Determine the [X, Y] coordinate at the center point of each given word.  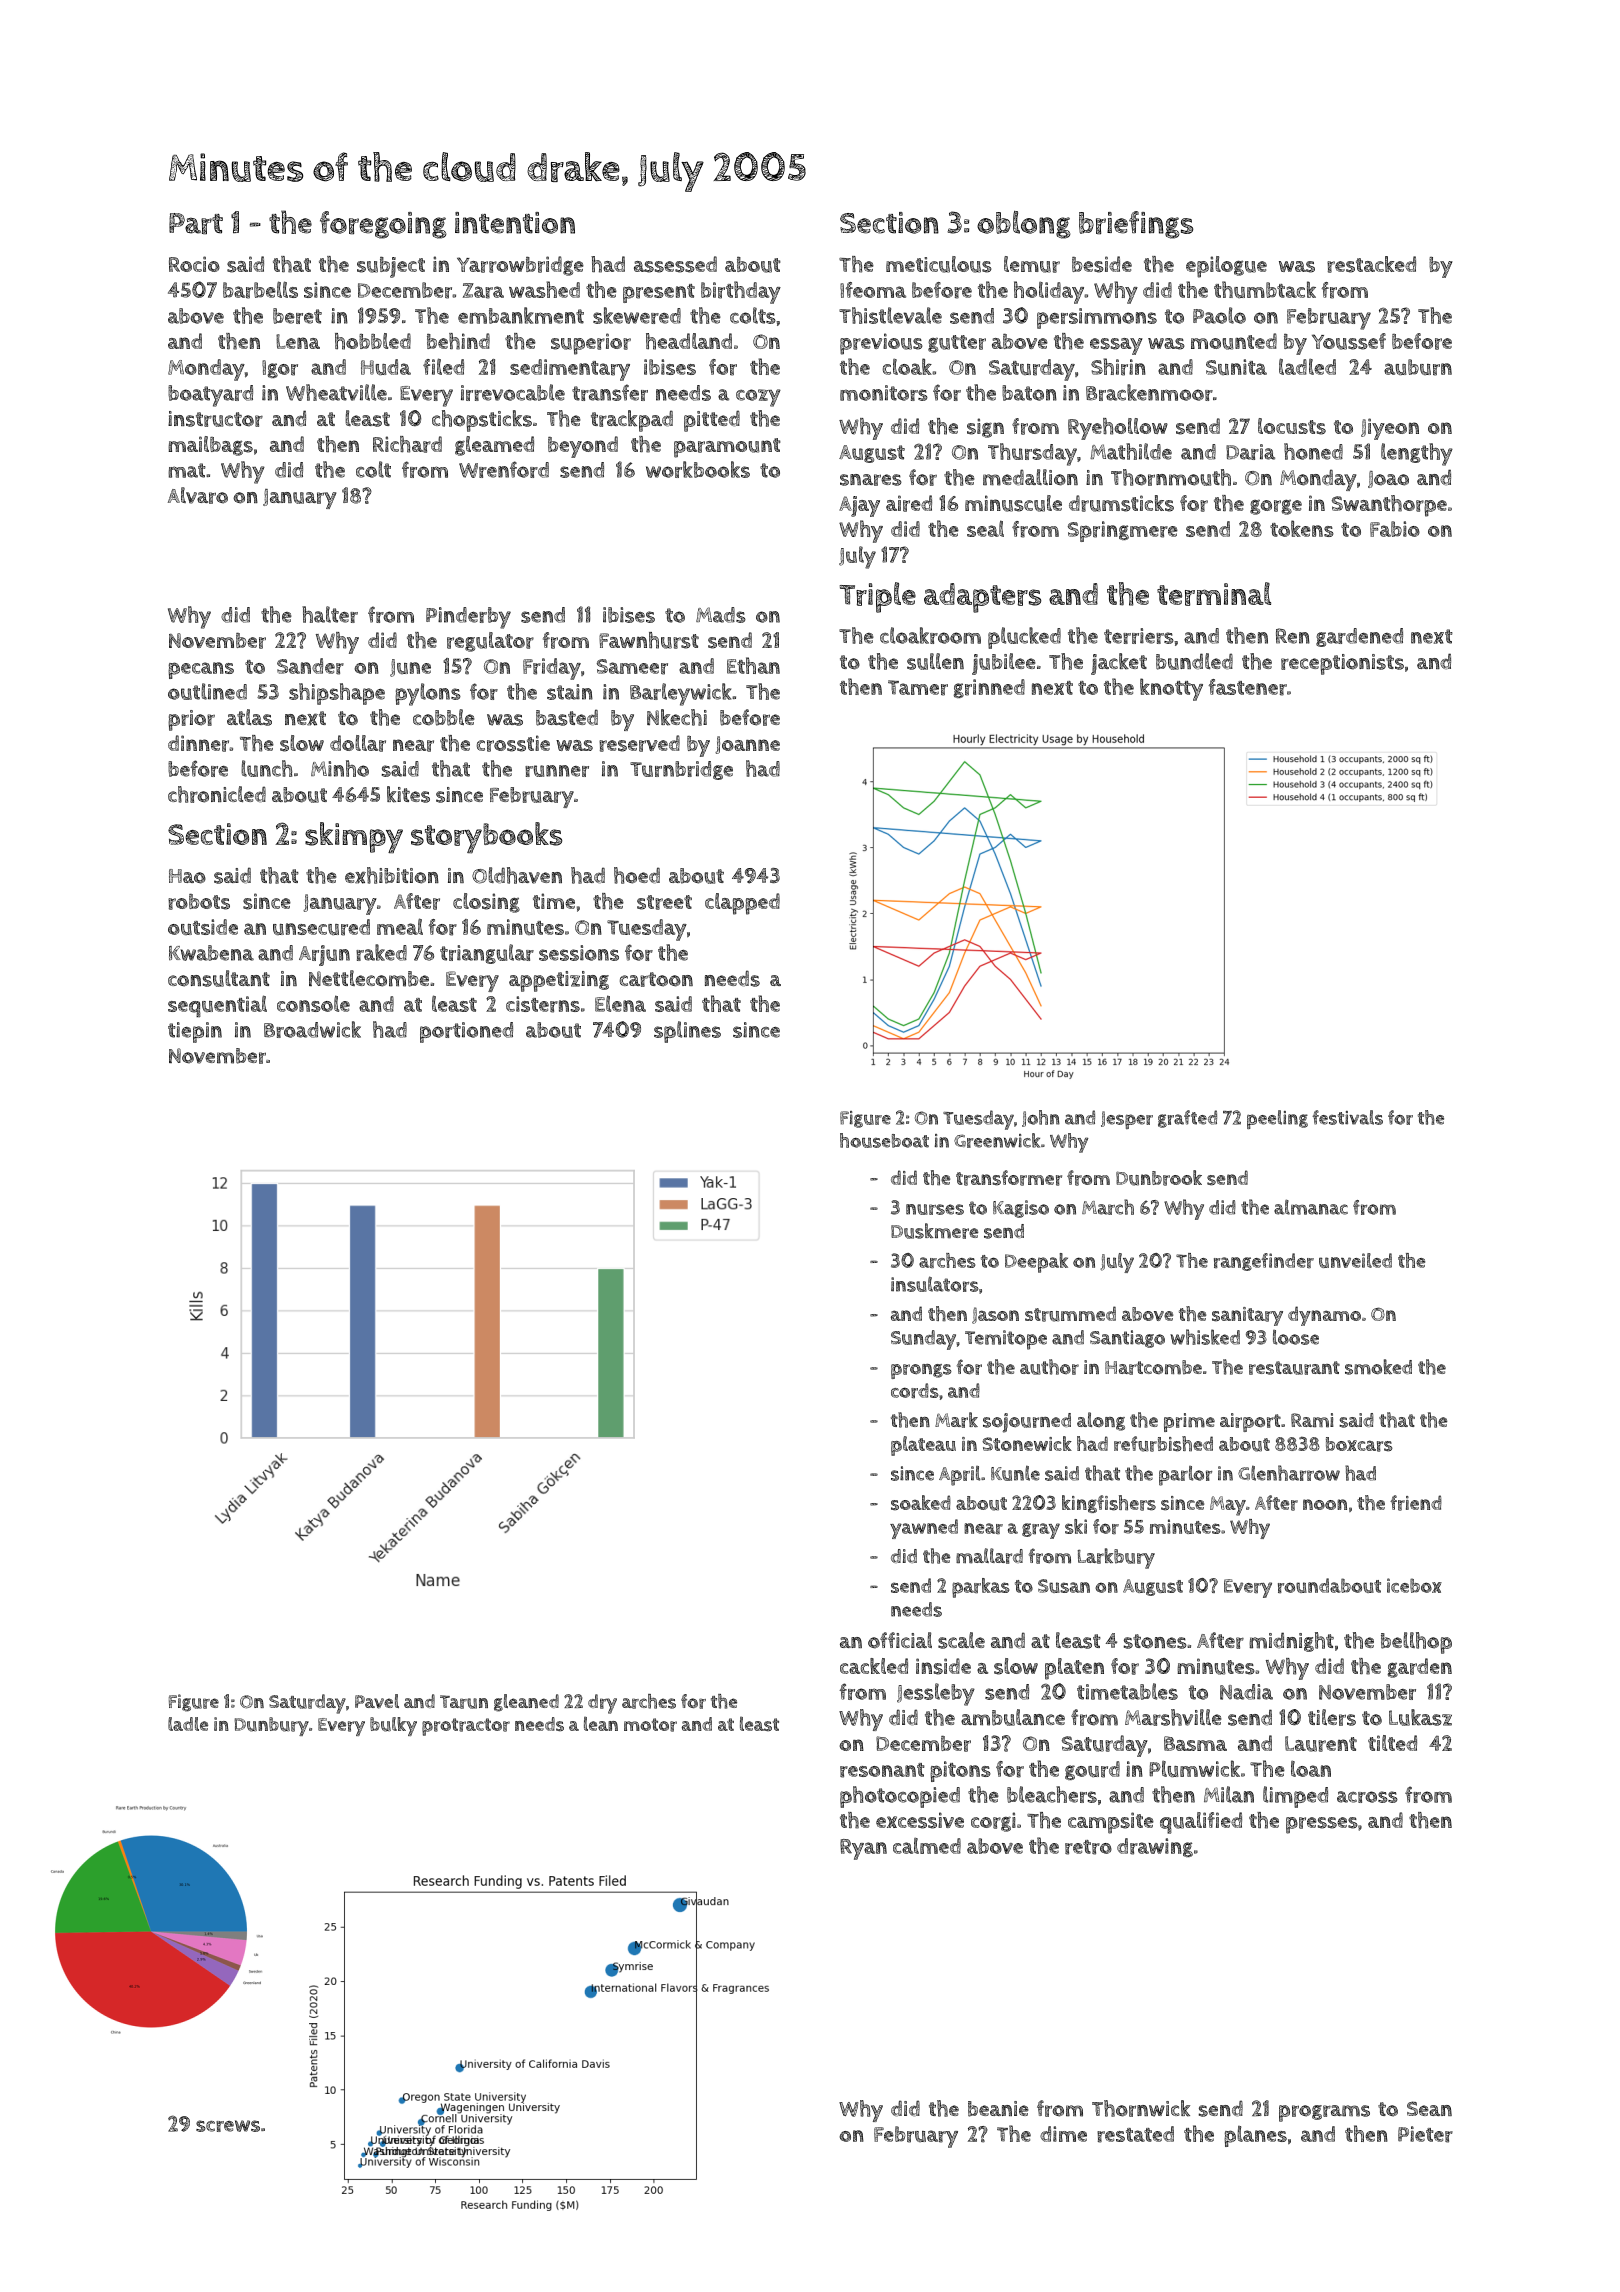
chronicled [217, 794]
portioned [466, 1032]
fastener [1247, 687]
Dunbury [271, 1726]
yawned [924, 1529]
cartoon [656, 979]
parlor [1185, 1476]
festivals [1347, 1117]
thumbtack [1265, 289]
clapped [742, 904]
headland [689, 341]
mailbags [210, 446]
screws [228, 2126]
